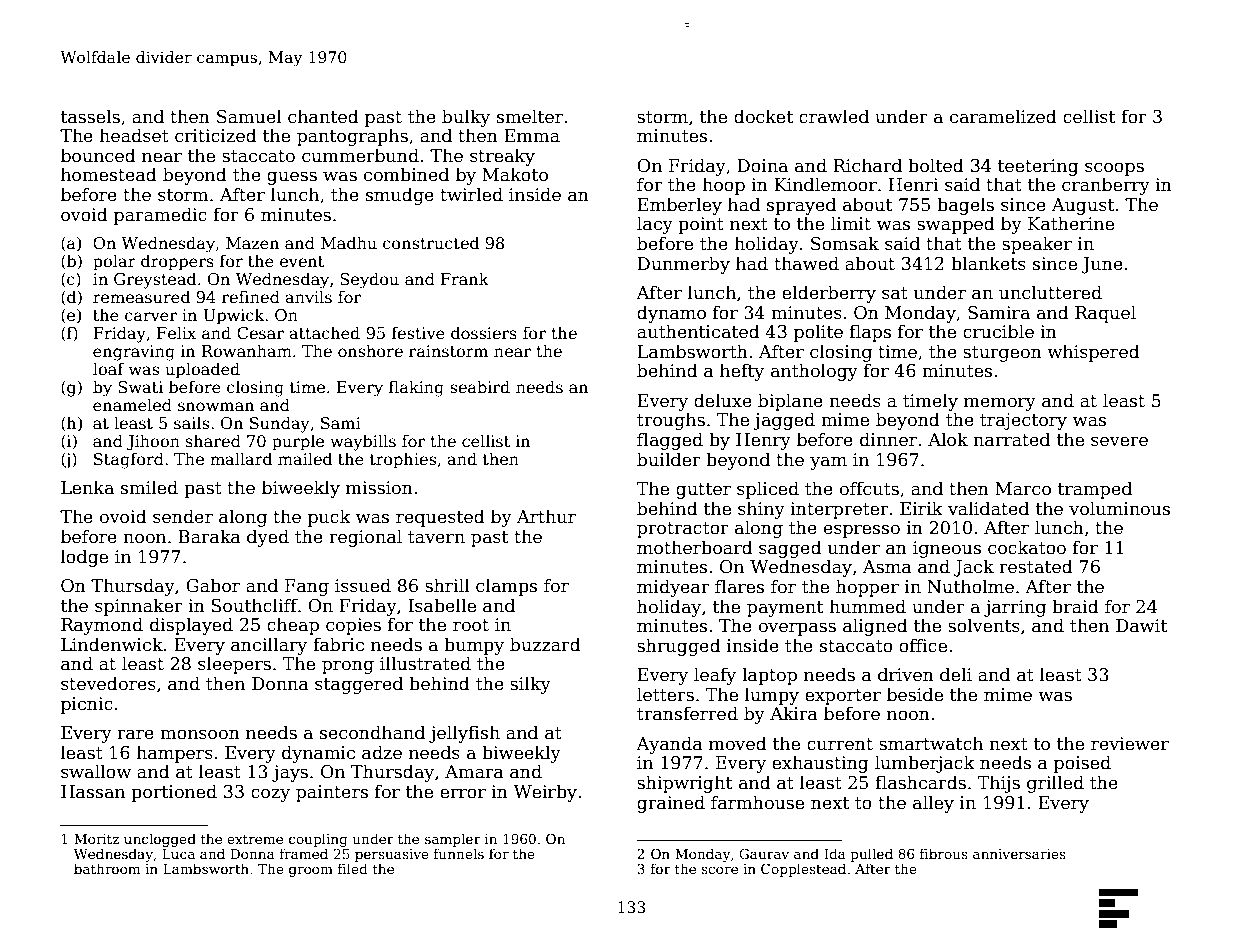 The height and width of the document is (952, 1233). Describe the element at coordinates (530, 116) in the document. I see `smelter` at that location.
